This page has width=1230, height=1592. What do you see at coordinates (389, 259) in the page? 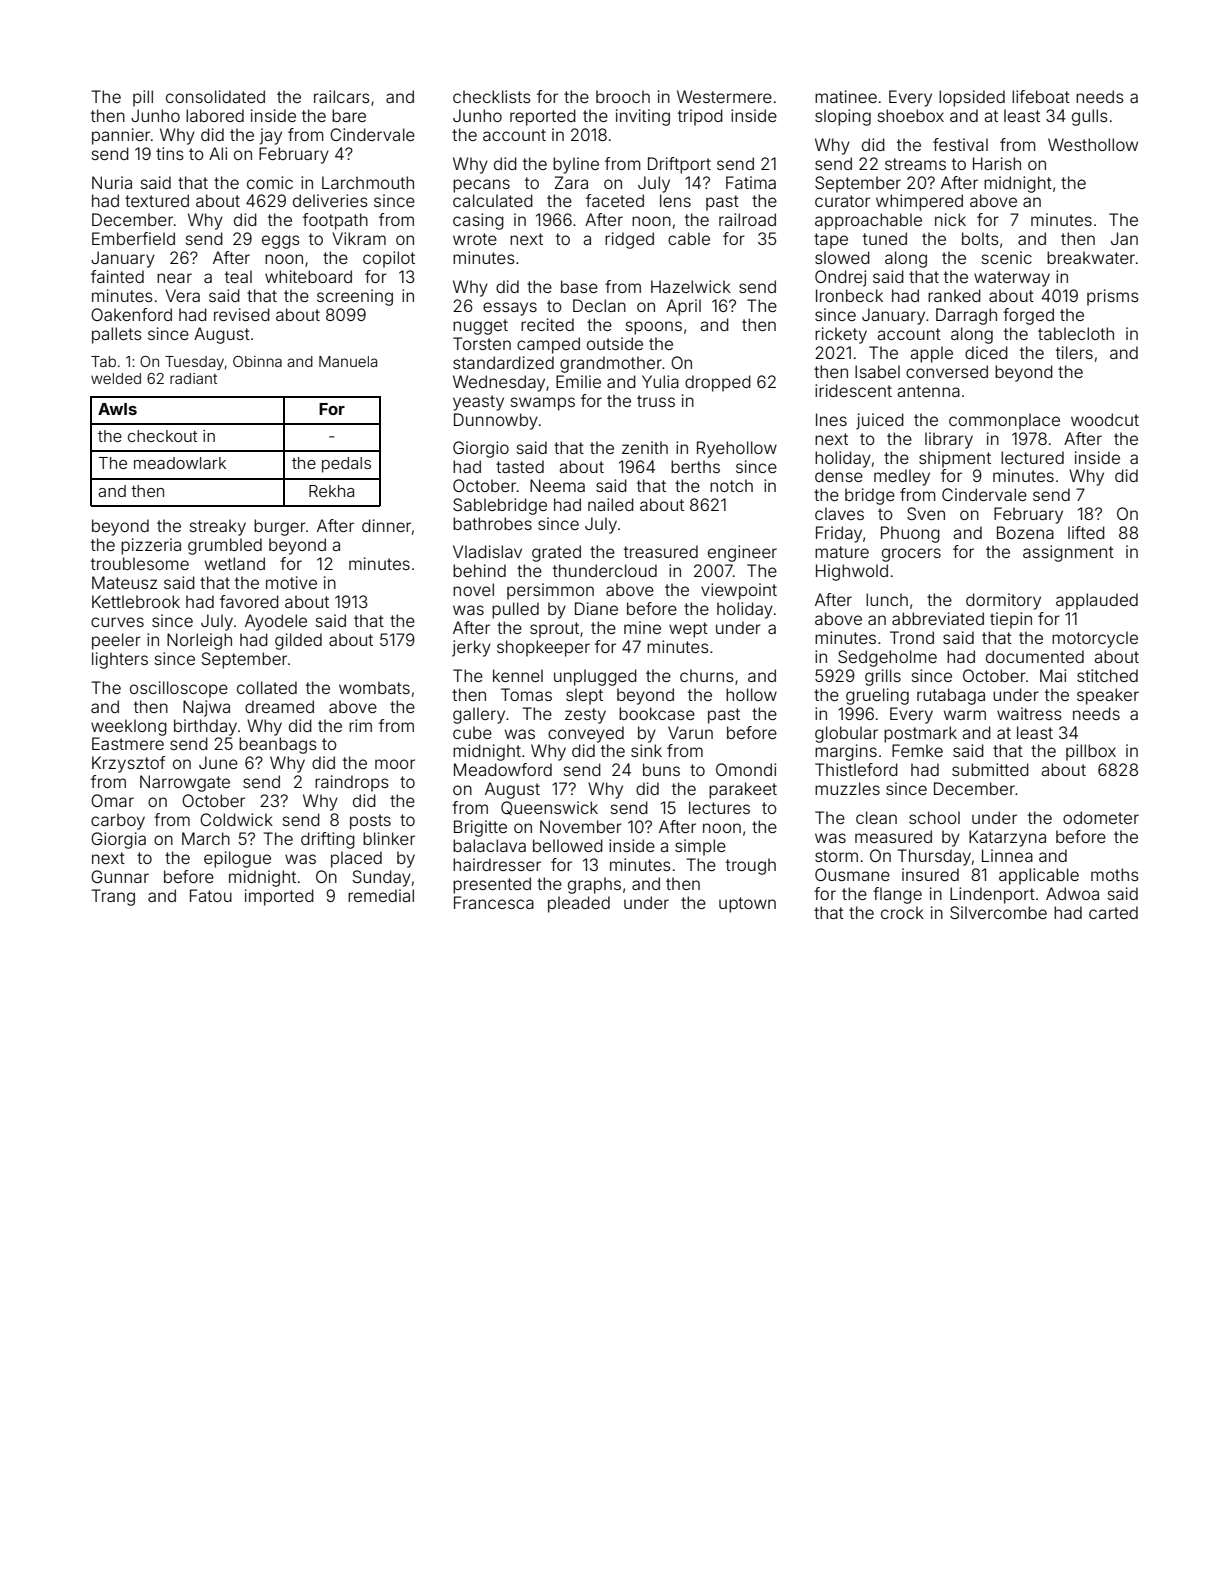
I see `copilot` at bounding box center [389, 259].
